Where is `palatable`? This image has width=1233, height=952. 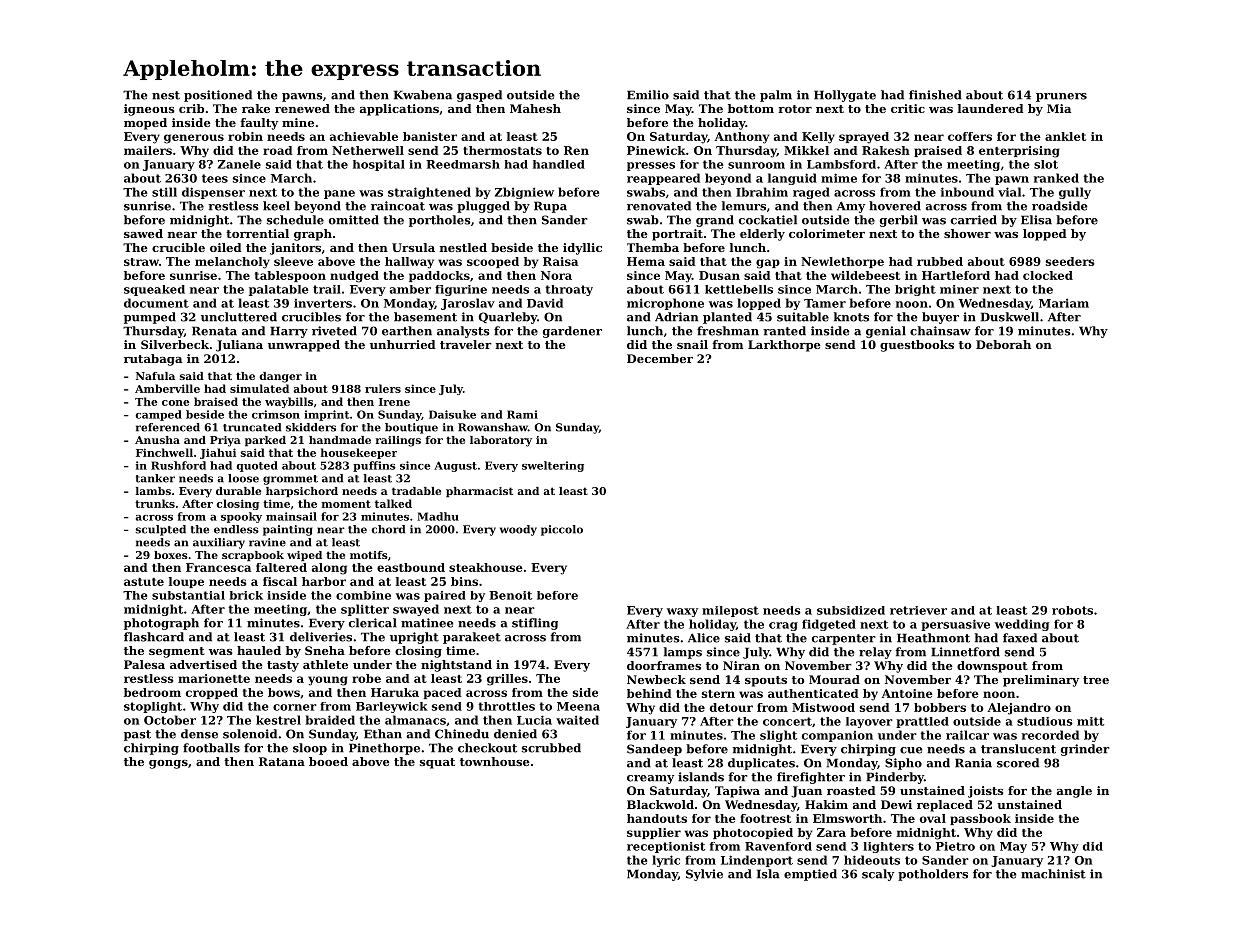
palatable is located at coordinates (279, 290).
